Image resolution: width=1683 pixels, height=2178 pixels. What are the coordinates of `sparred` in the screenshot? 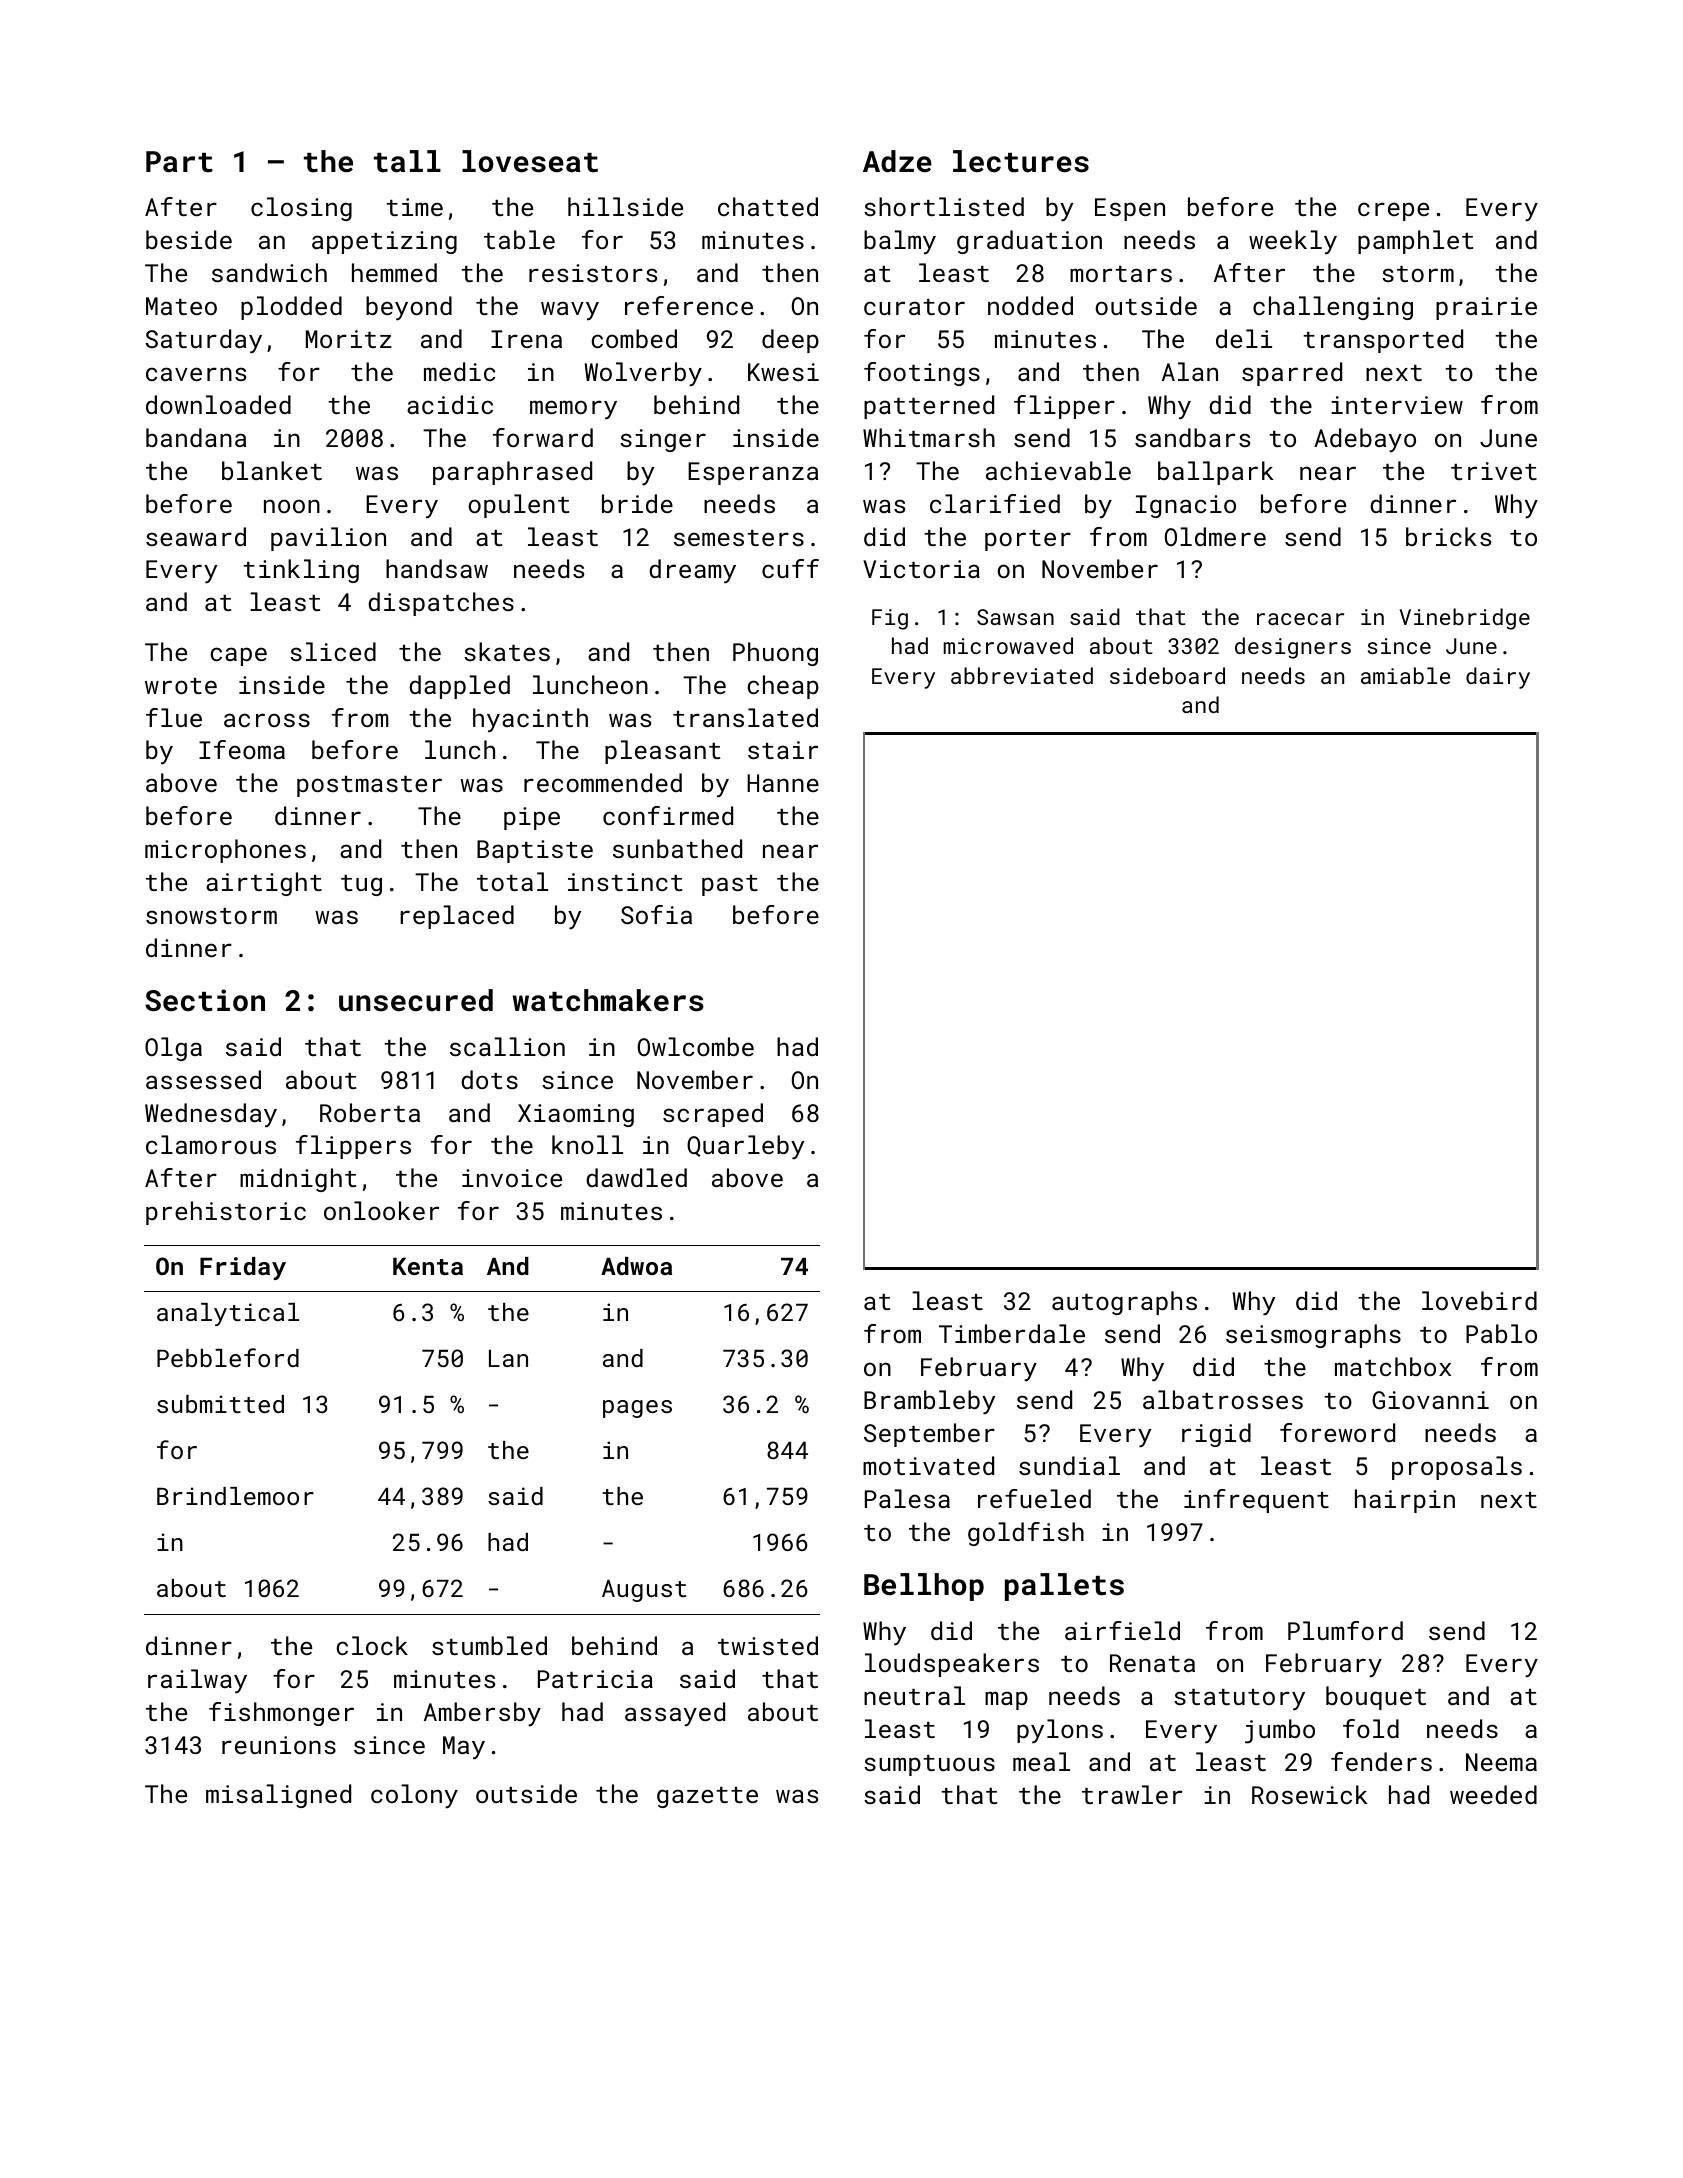 It's located at (1292, 374).
